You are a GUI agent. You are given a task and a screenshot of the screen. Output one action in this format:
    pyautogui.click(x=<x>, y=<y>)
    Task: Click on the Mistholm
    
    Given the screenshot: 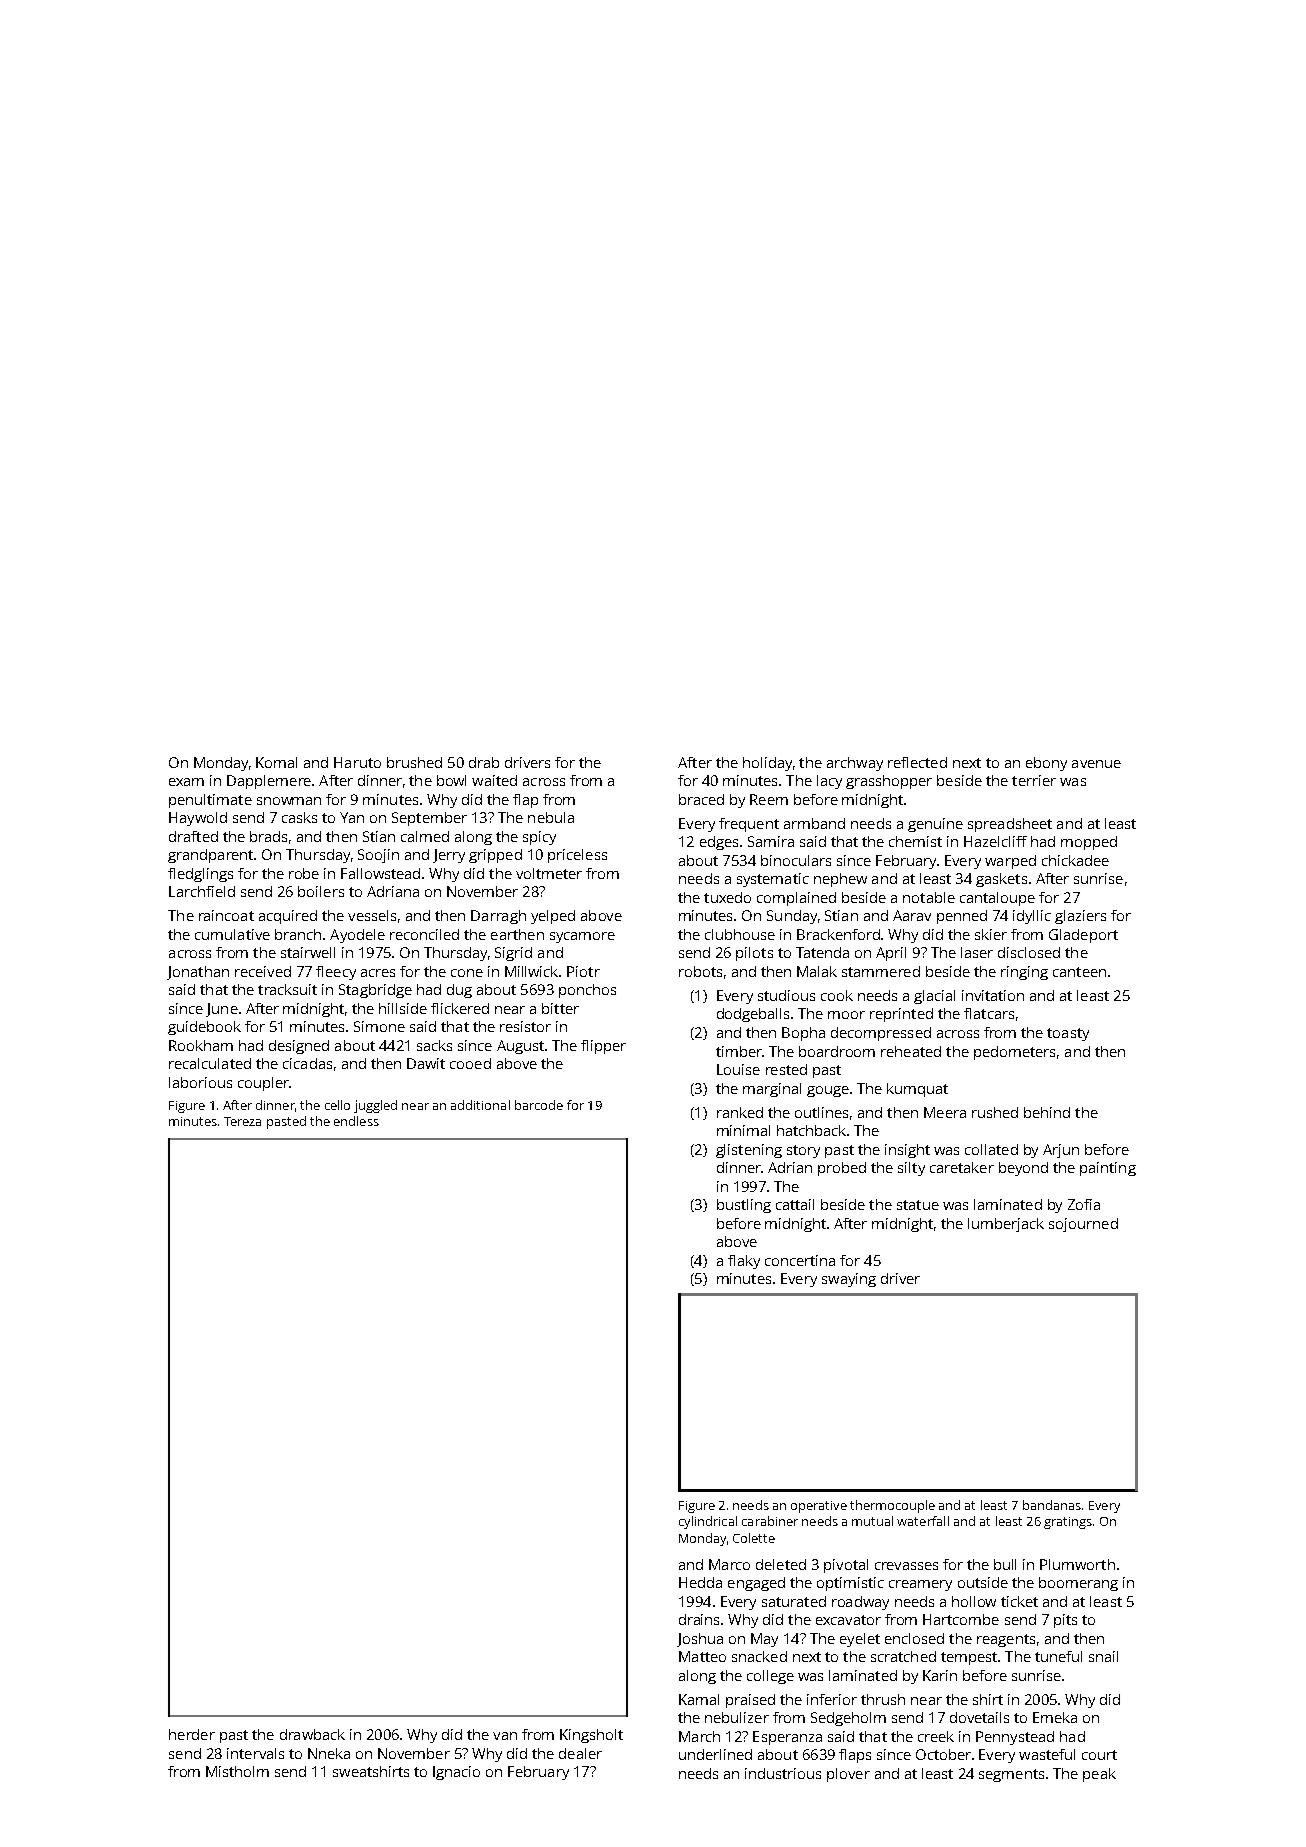 What is the action you would take?
    pyautogui.click(x=237, y=1771)
